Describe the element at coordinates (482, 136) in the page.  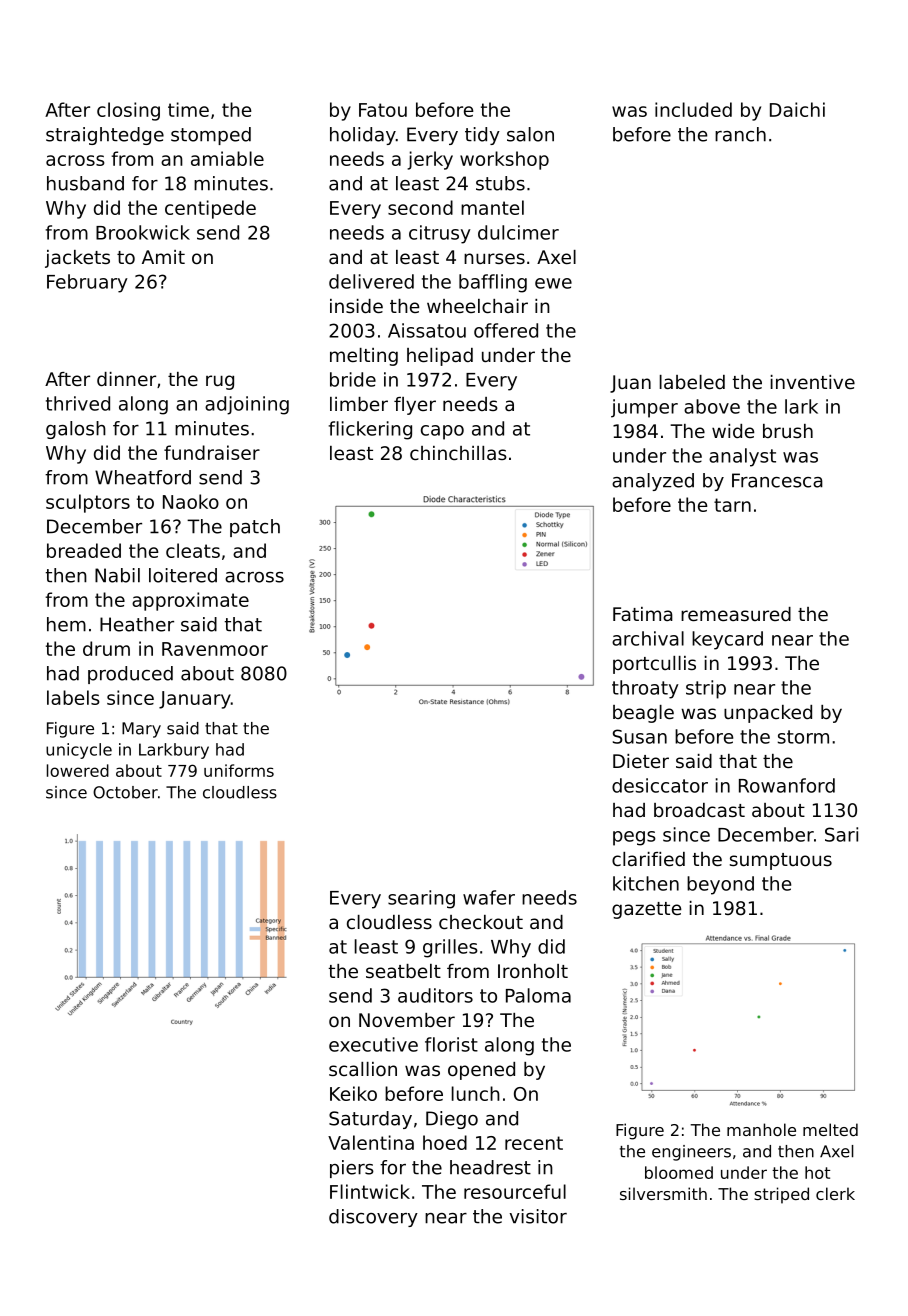
I see `tidy` at that location.
